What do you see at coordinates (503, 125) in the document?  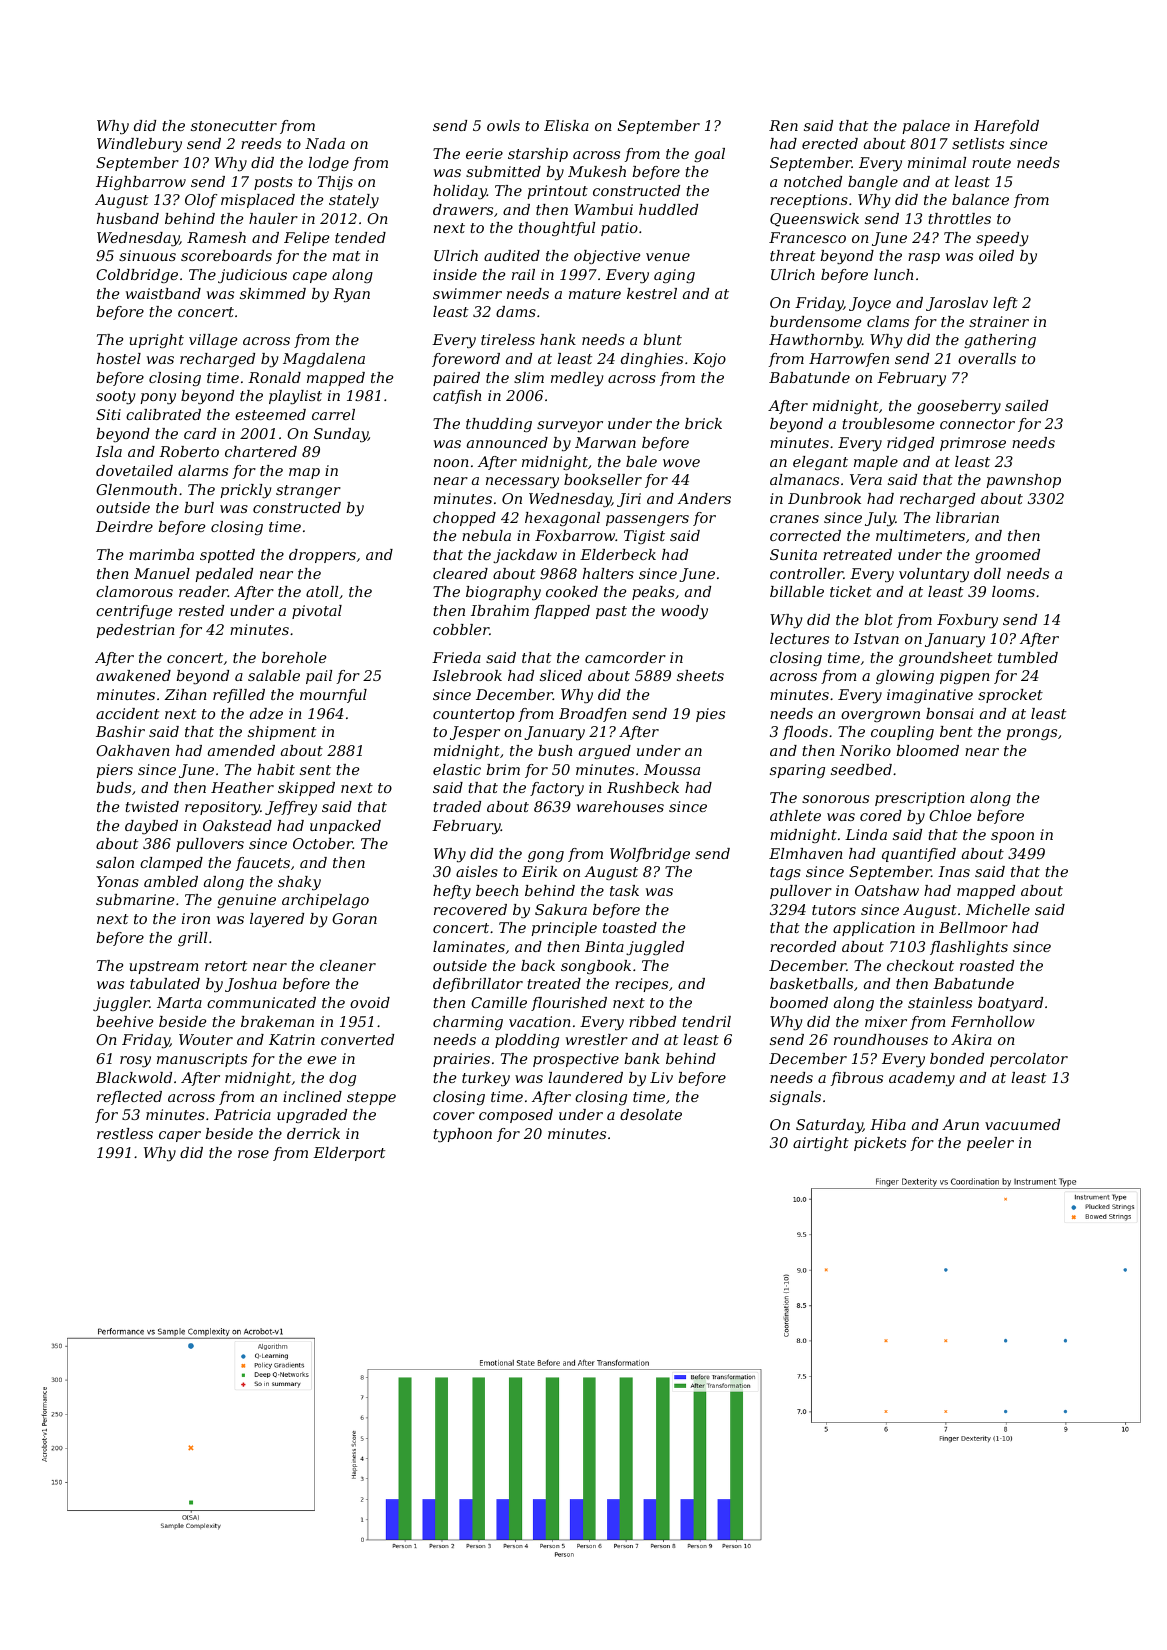 I see `owls` at bounding box center [503, 125].
